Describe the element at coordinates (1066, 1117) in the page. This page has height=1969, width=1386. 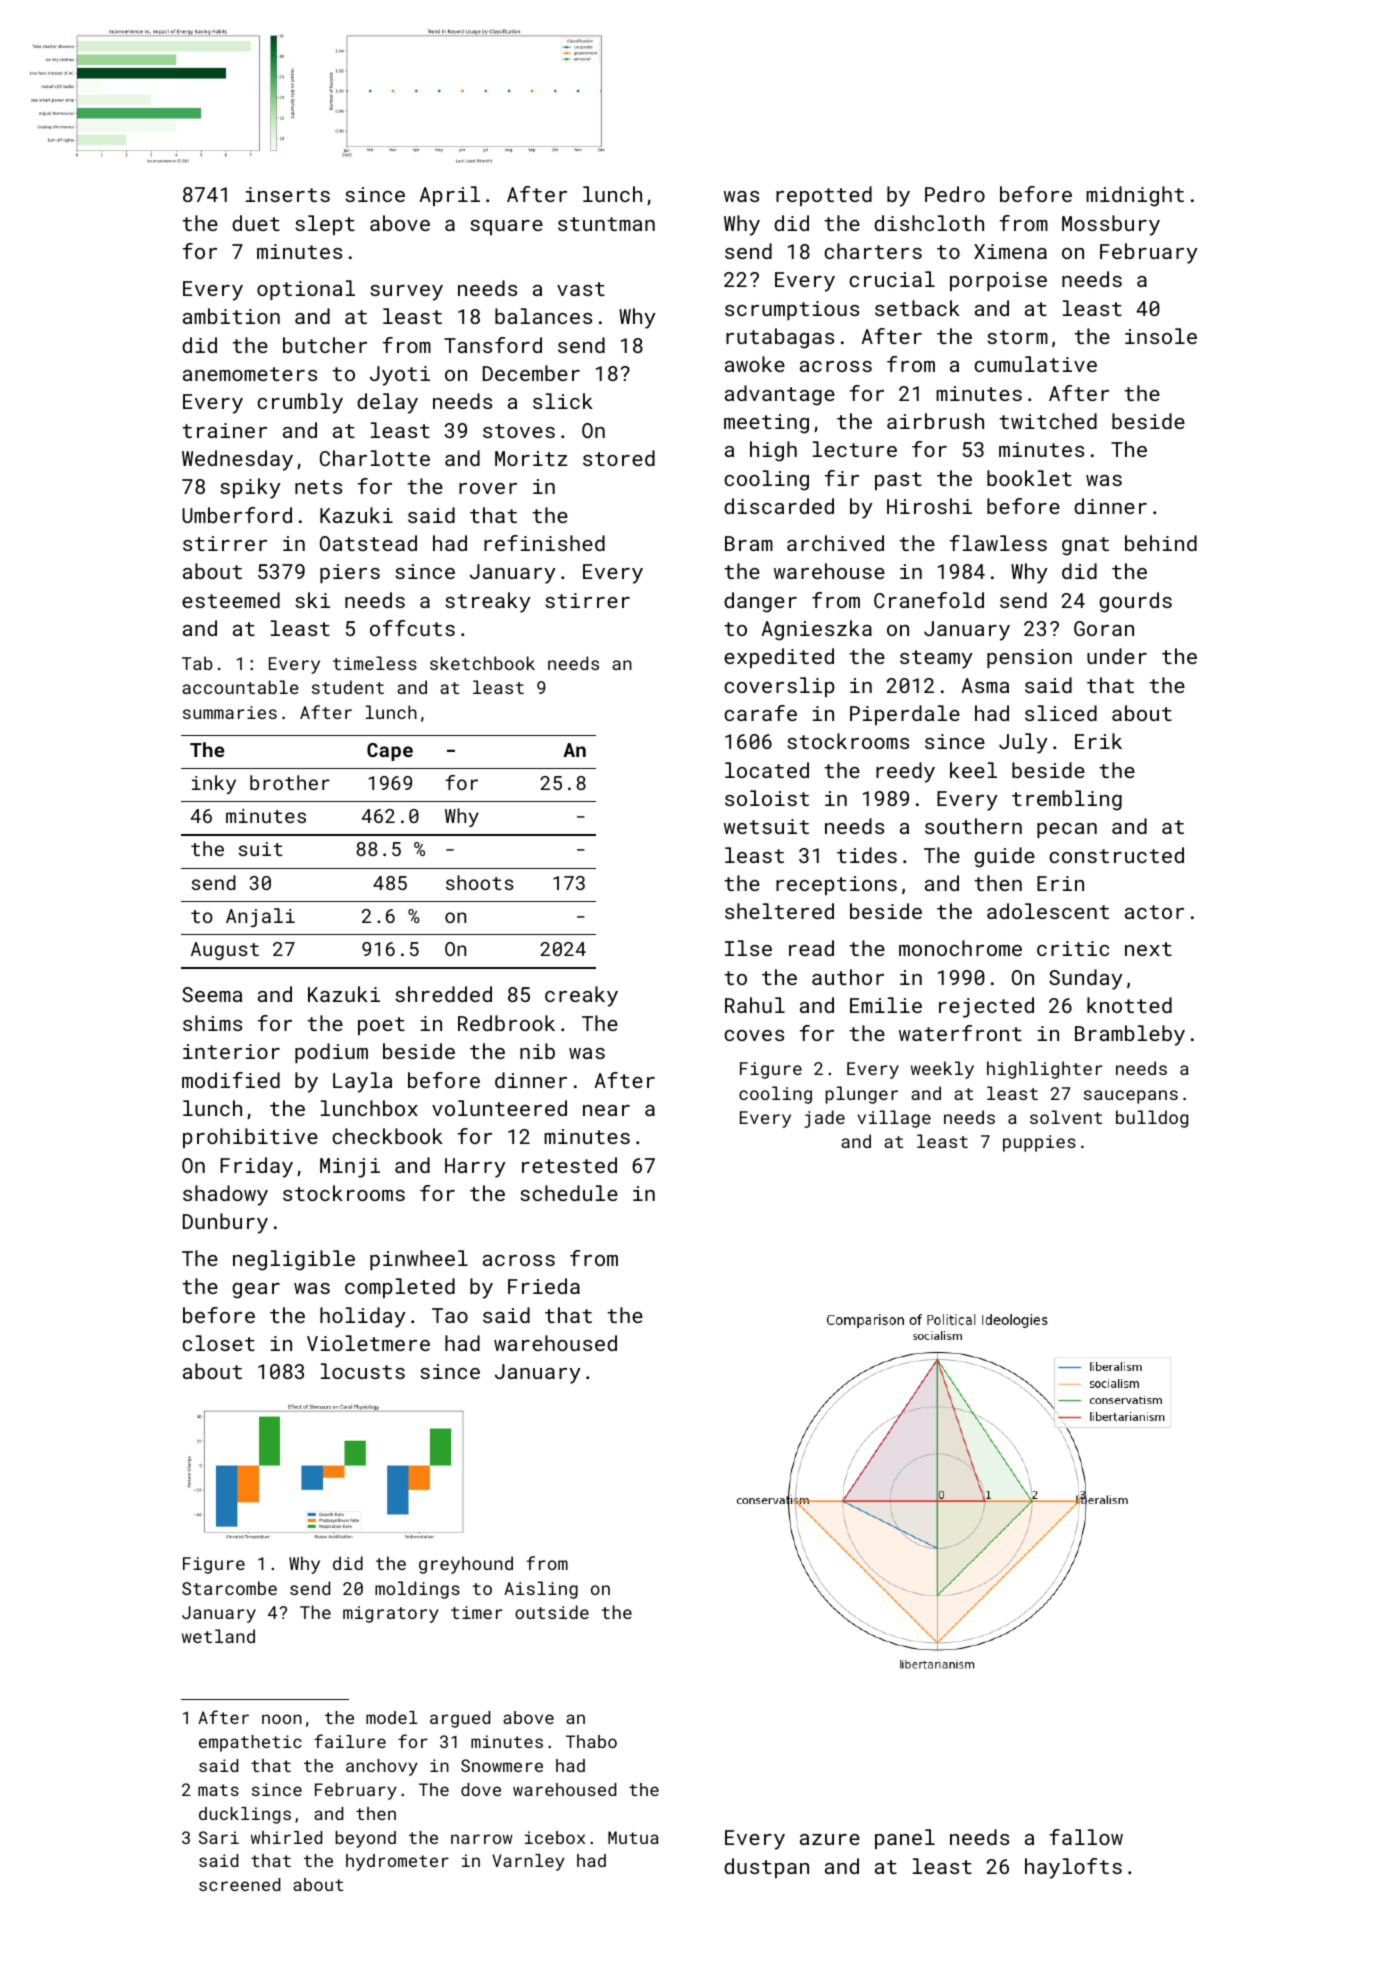
I see `solvent` at that location.
